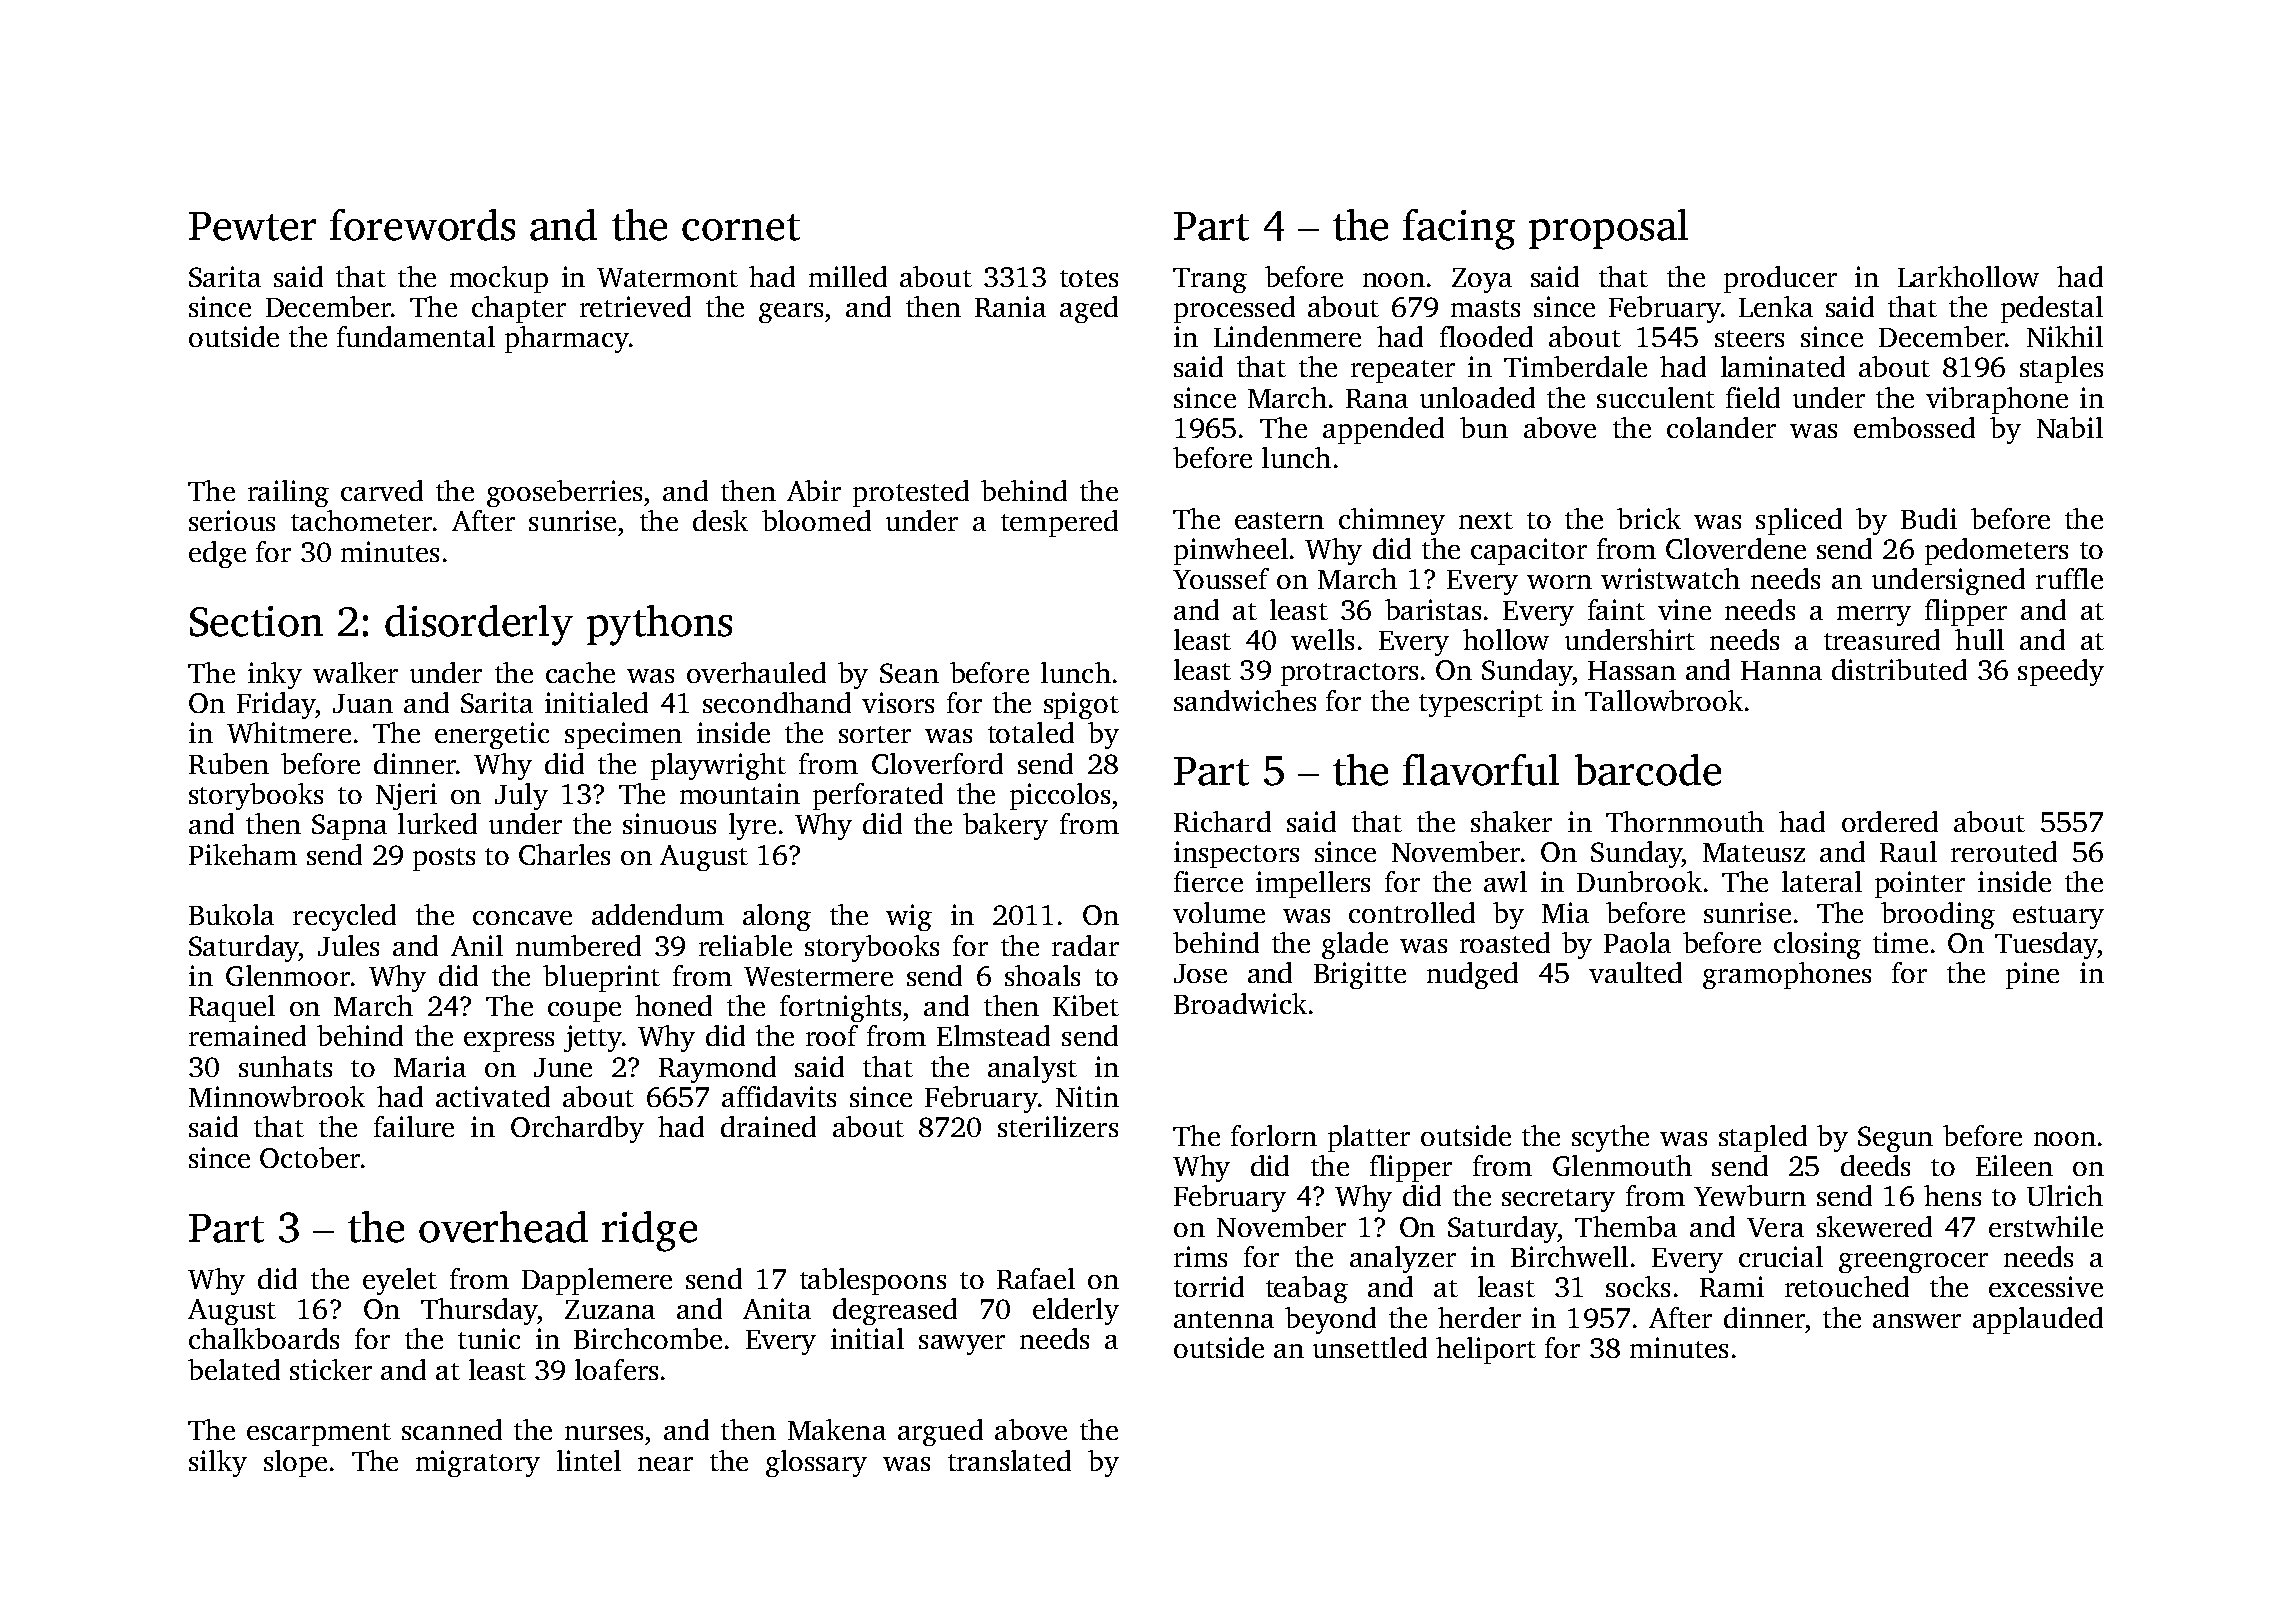 Image resolution: width=2292 pixels, height=1620 pixels. I want to click on forewords, so click(422, 225).
